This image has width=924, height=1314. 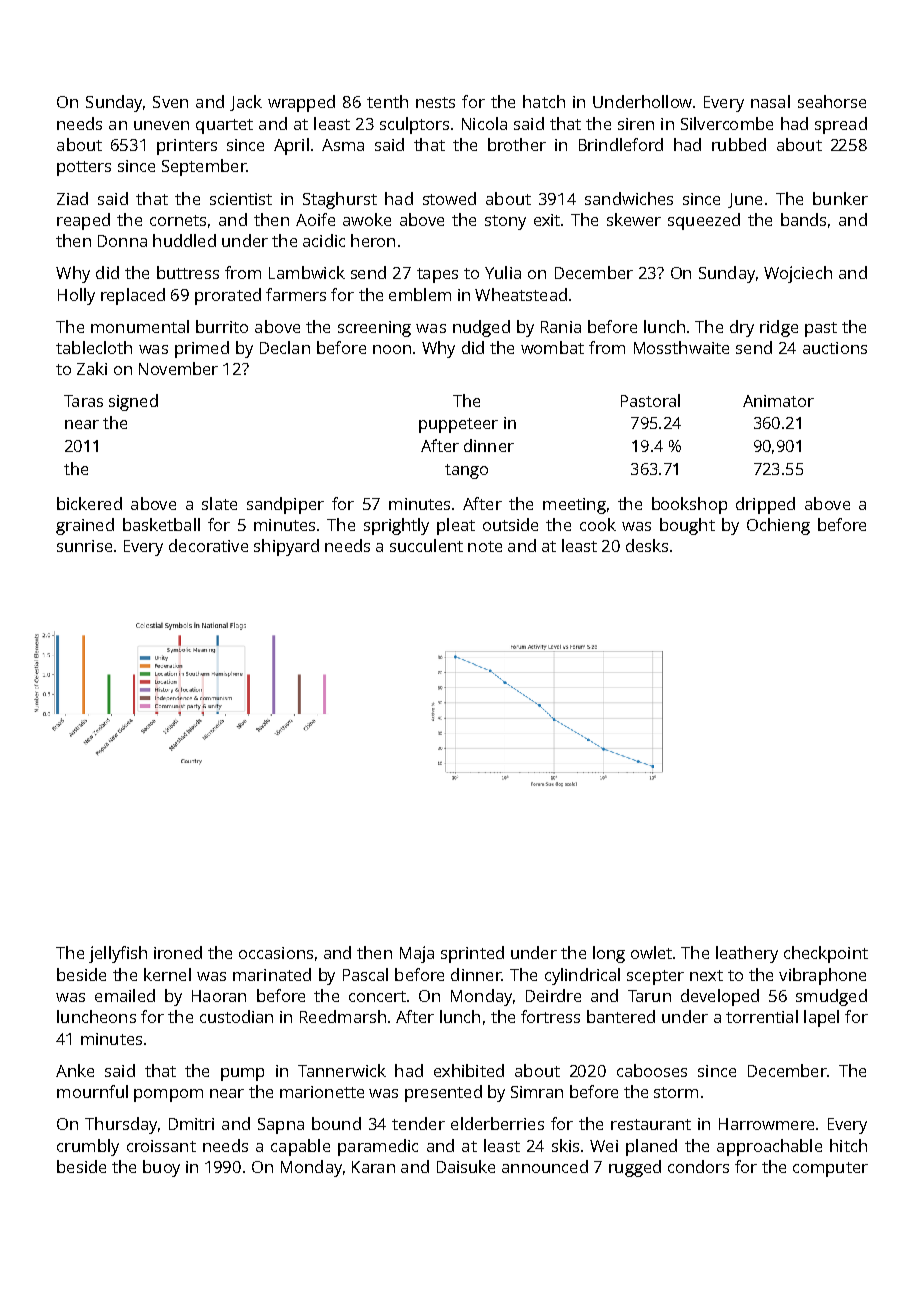 I want to click on succulent, so click(x=426, y=545).
